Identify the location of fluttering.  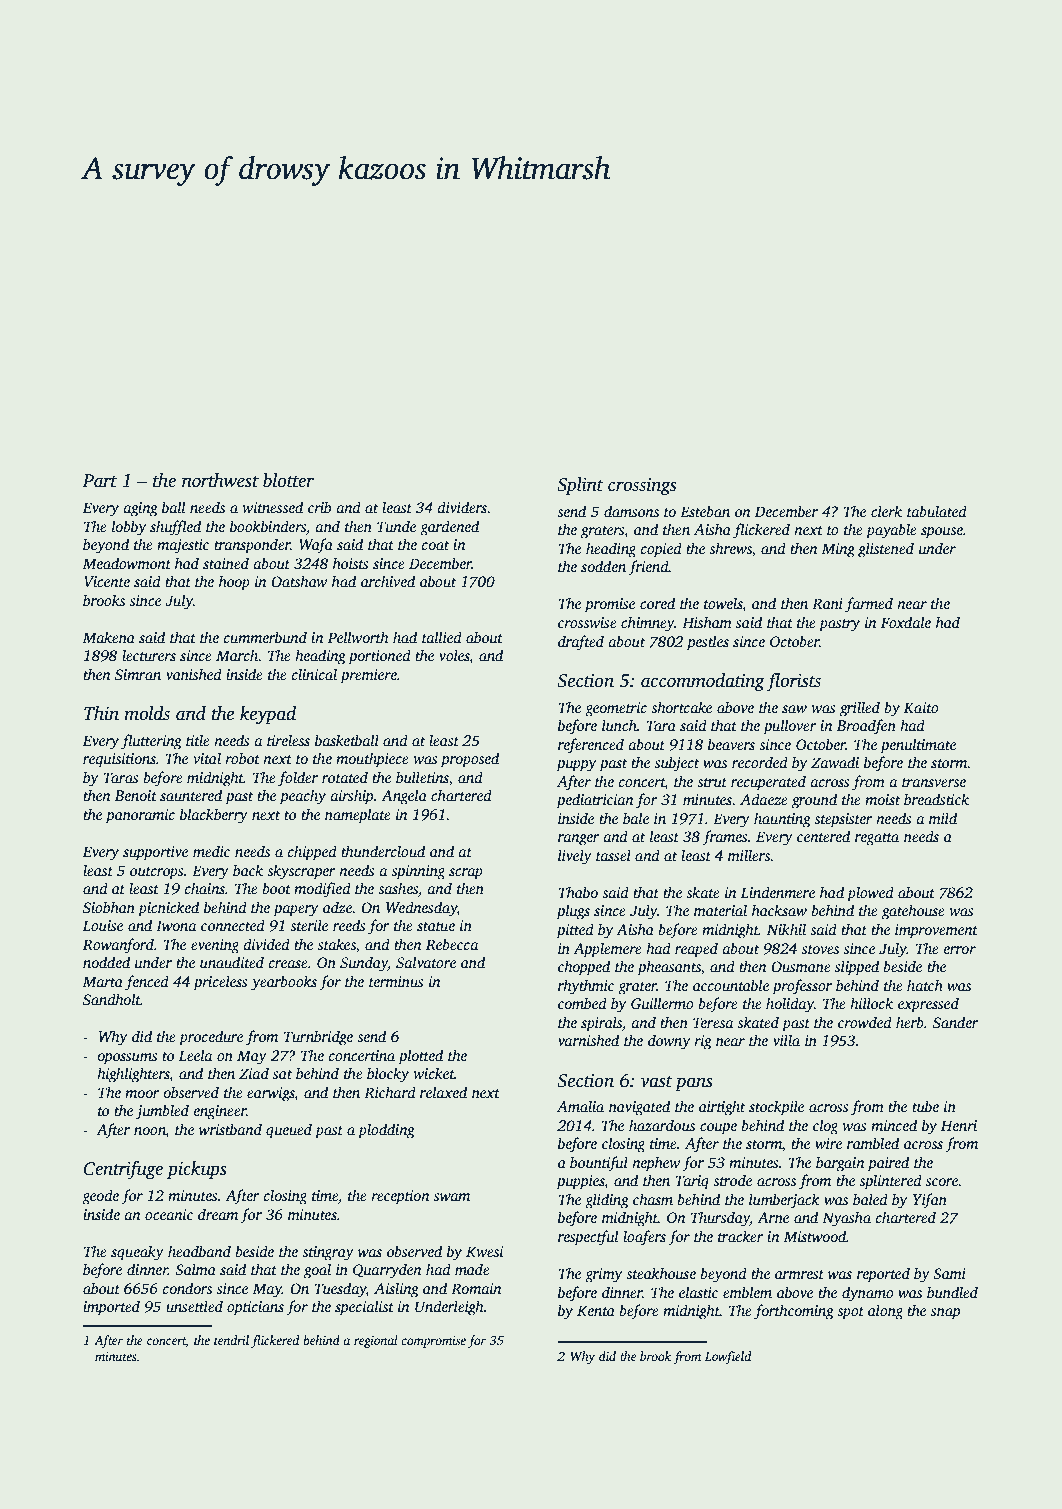
(151, 742).
